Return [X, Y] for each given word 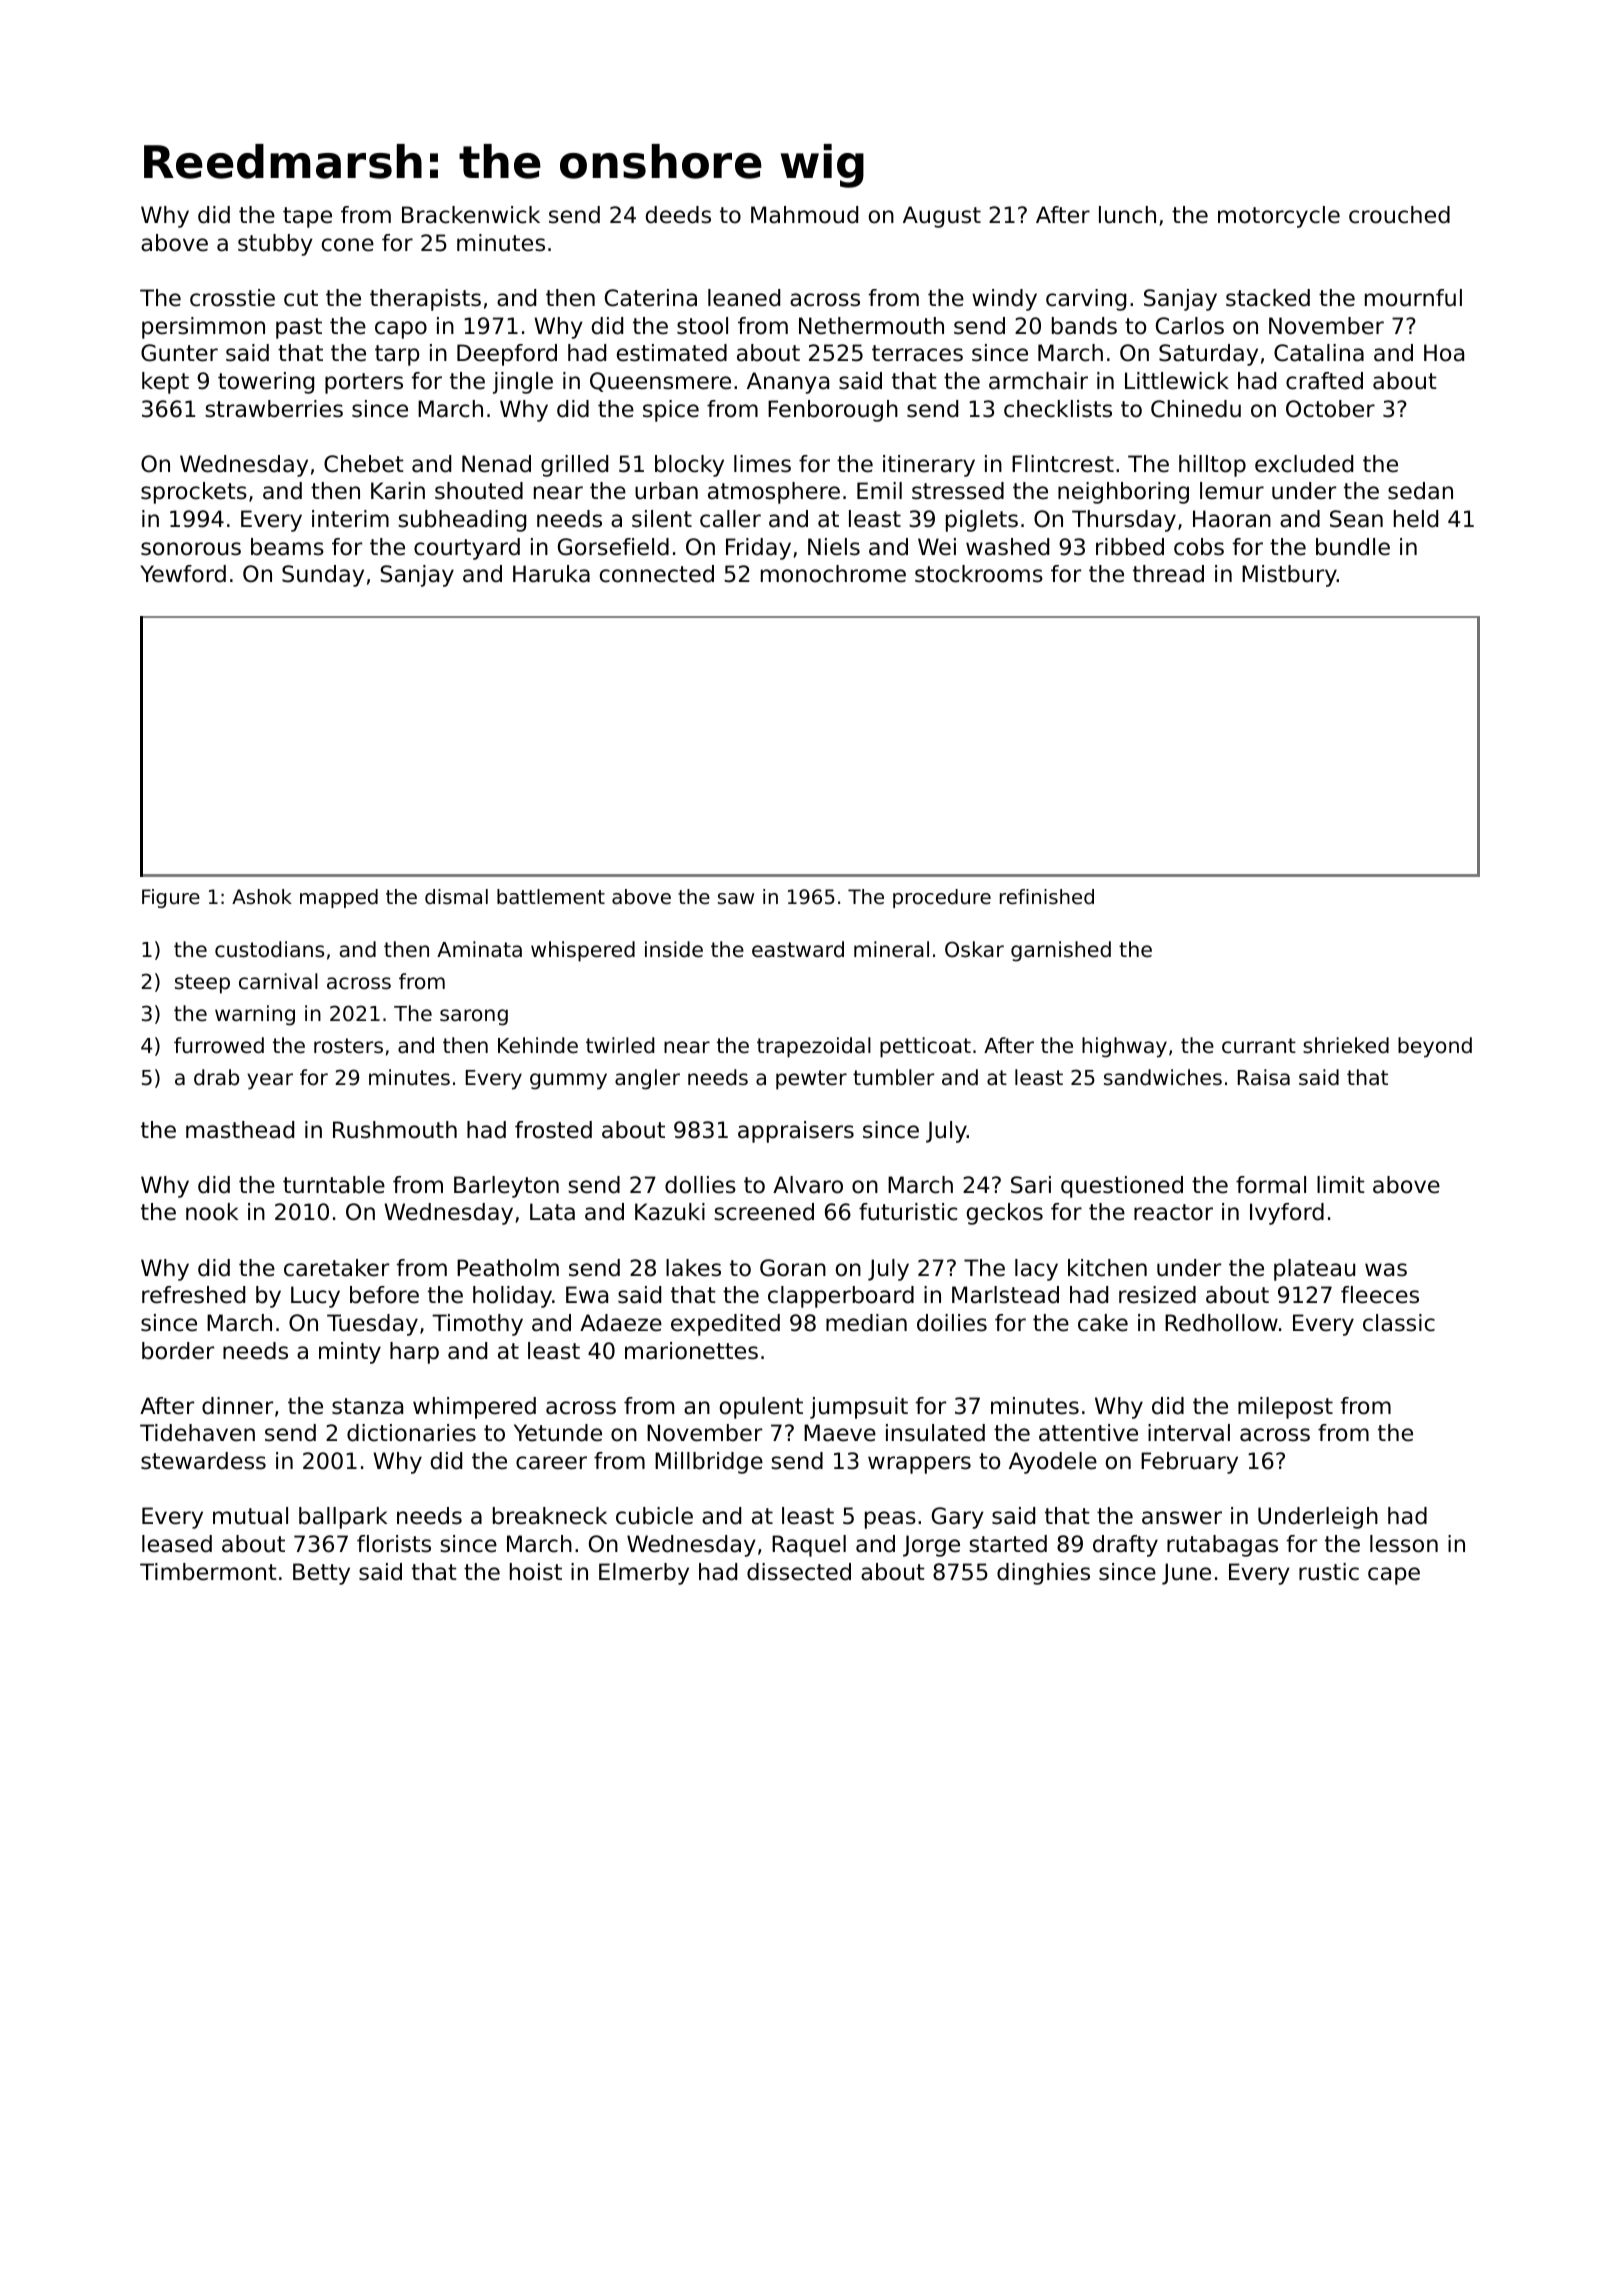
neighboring [1123, 493]
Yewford [183, 574]
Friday [758, 549]
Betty [321, 1574]
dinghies [1043, 1574]
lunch [1127, 215]
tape [307, 217]
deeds [678, 215]
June [1186, 1574]
